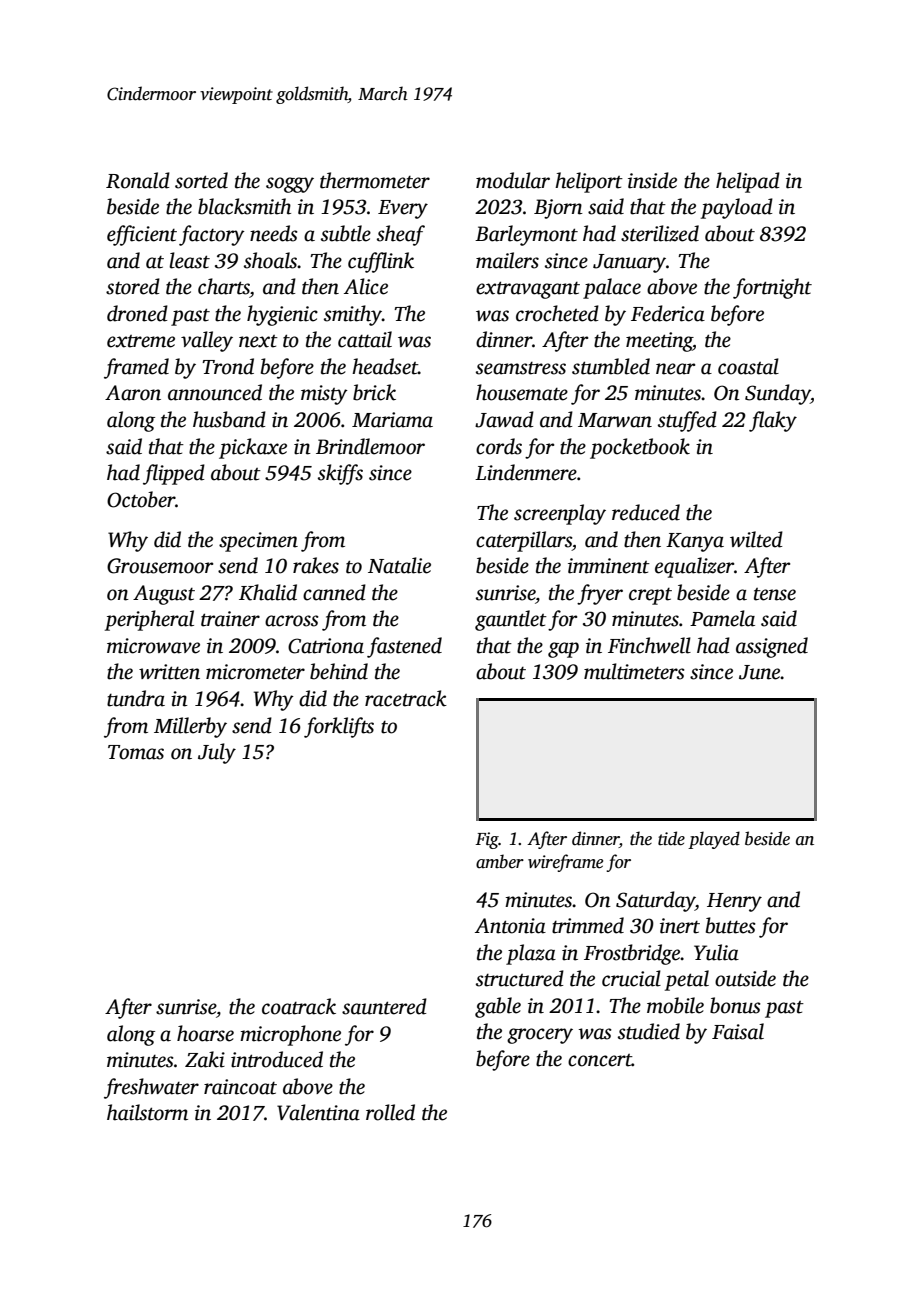 This screenshot has height=1311, width=924. I want to click on husband, so click(229, 419).
